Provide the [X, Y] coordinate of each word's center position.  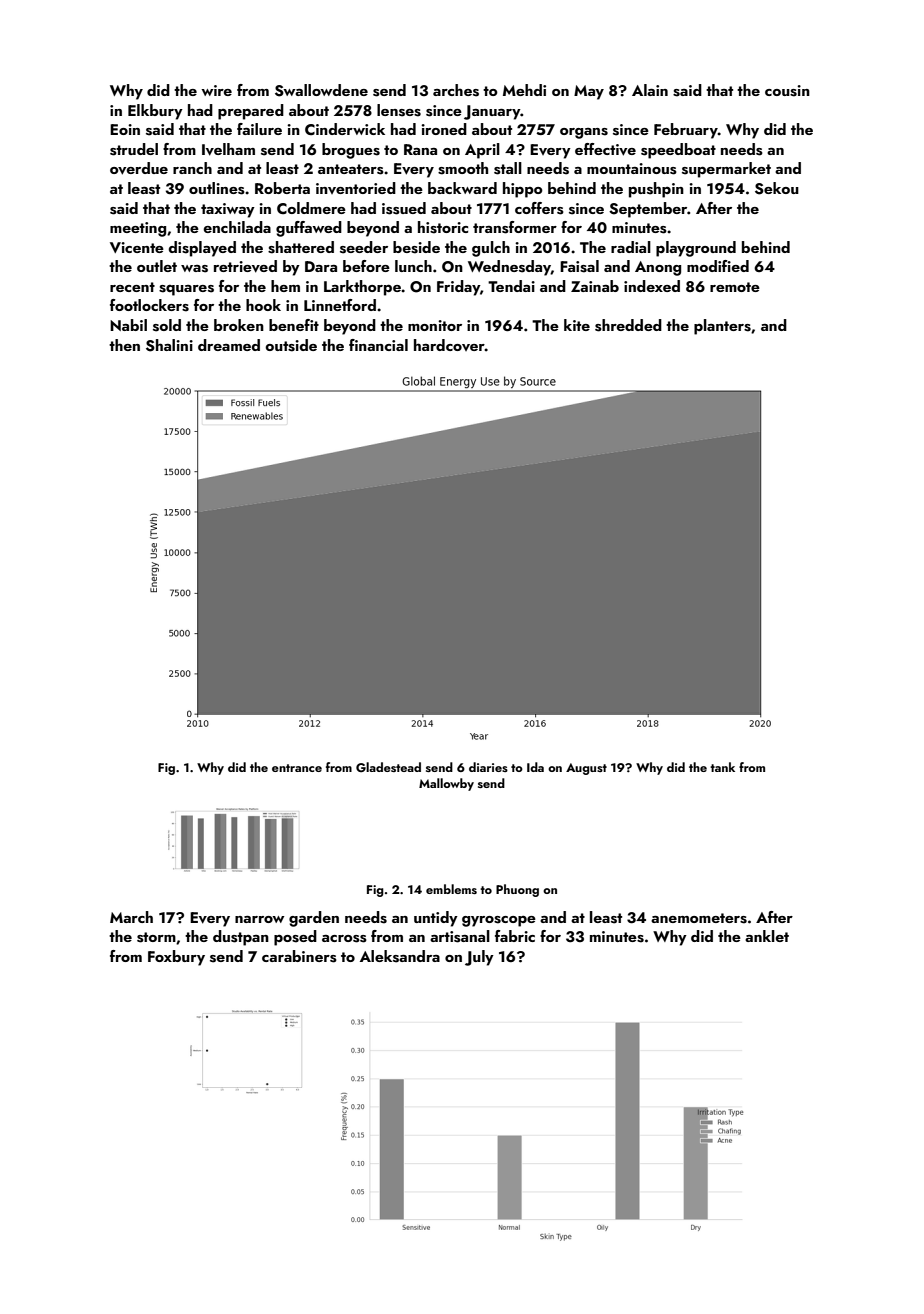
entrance [297, 768]
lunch [413, 266]
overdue [139, 168]
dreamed [229, 345]
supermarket [726, 170]
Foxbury [176, 958]
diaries [488, 767]
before [366, 266]
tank [722, 767]
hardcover [449, 345]
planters [722, 327]
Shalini [169, 345]
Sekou [777, 188]
